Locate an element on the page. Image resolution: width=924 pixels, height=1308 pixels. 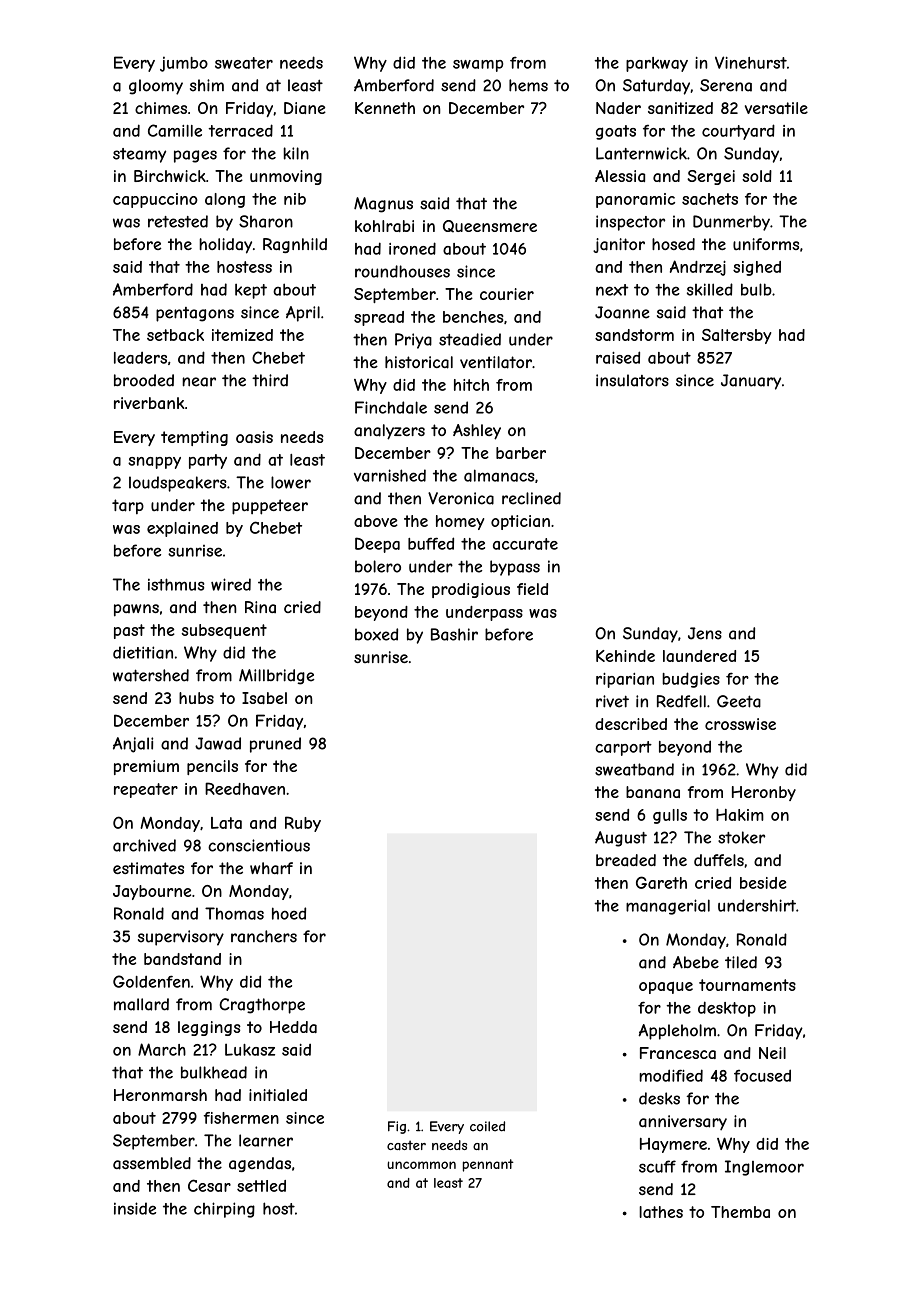
settled is located at coordinates (261, 1186).
